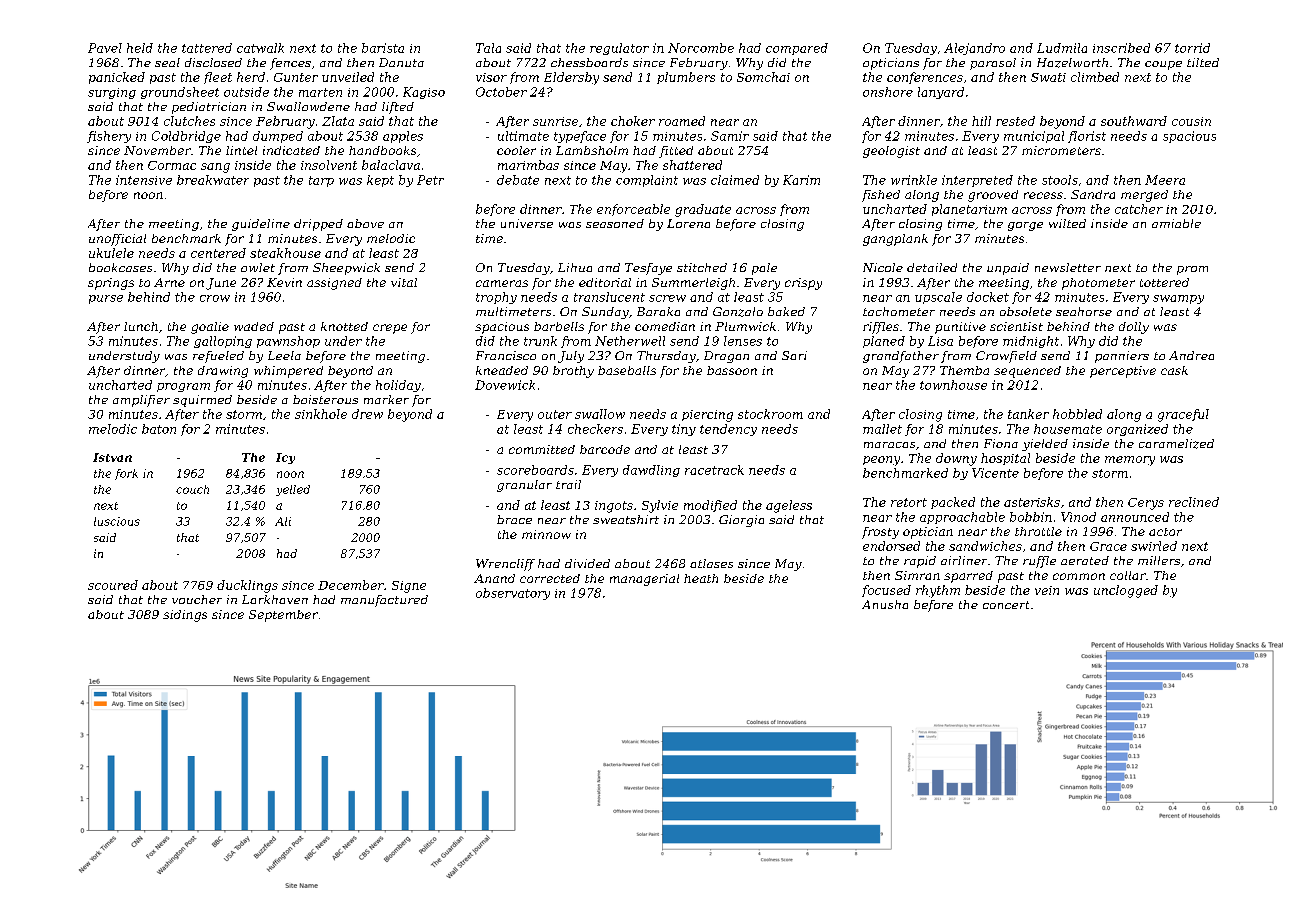  What do you see at coordinates (938, 298) in the screenshot?
I see `upscale` at bounding box center [938, 298].
